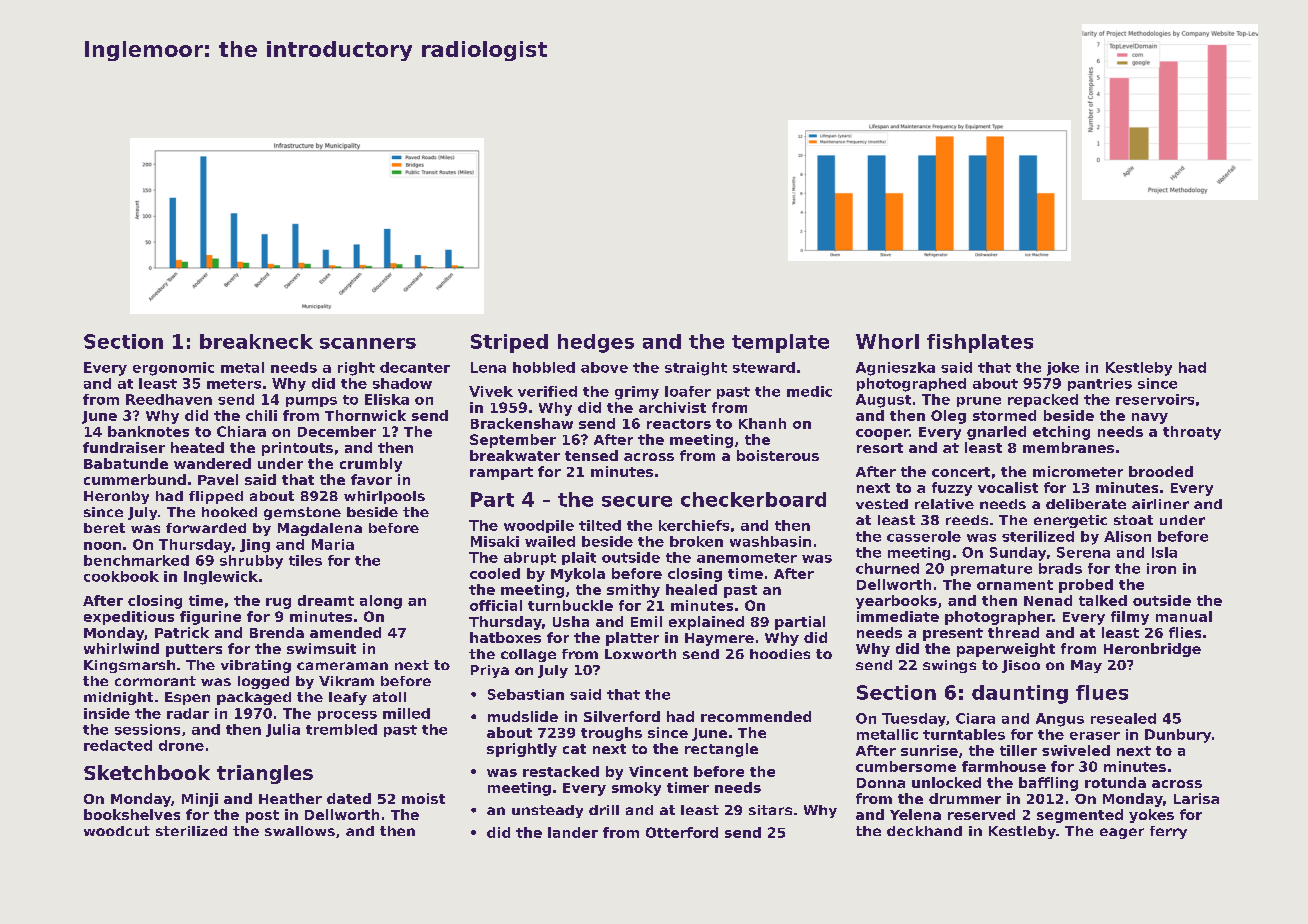 Image resolution: width=1308 pixels, height=924 pixels. Describe the element at coordinates (604, 810) in the screenshot. I see `drill` at that location.
